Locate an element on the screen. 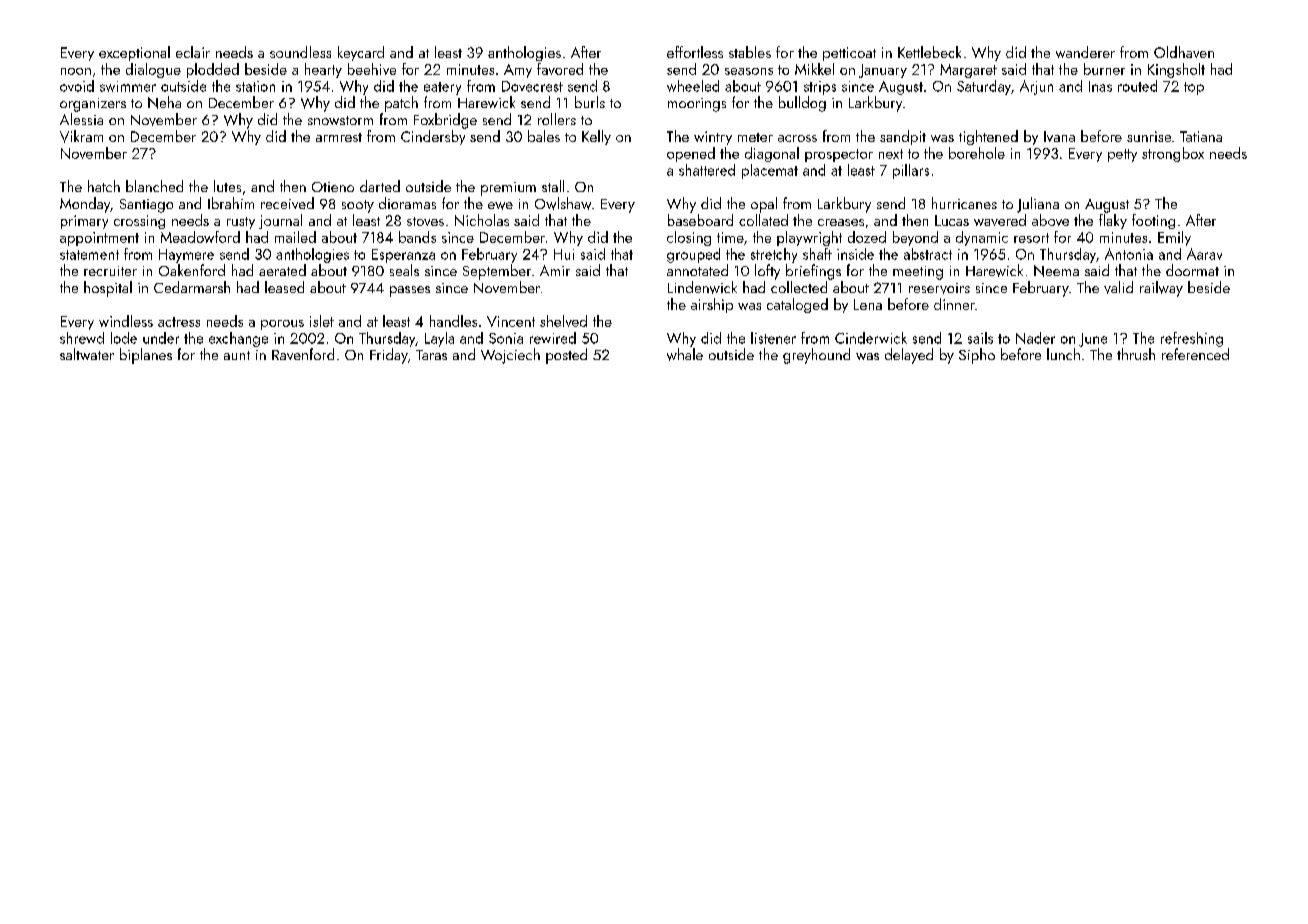 Image resolution: width=1308 pixels, height=924 pixels. shelved is located at coordinates (563, 321).
